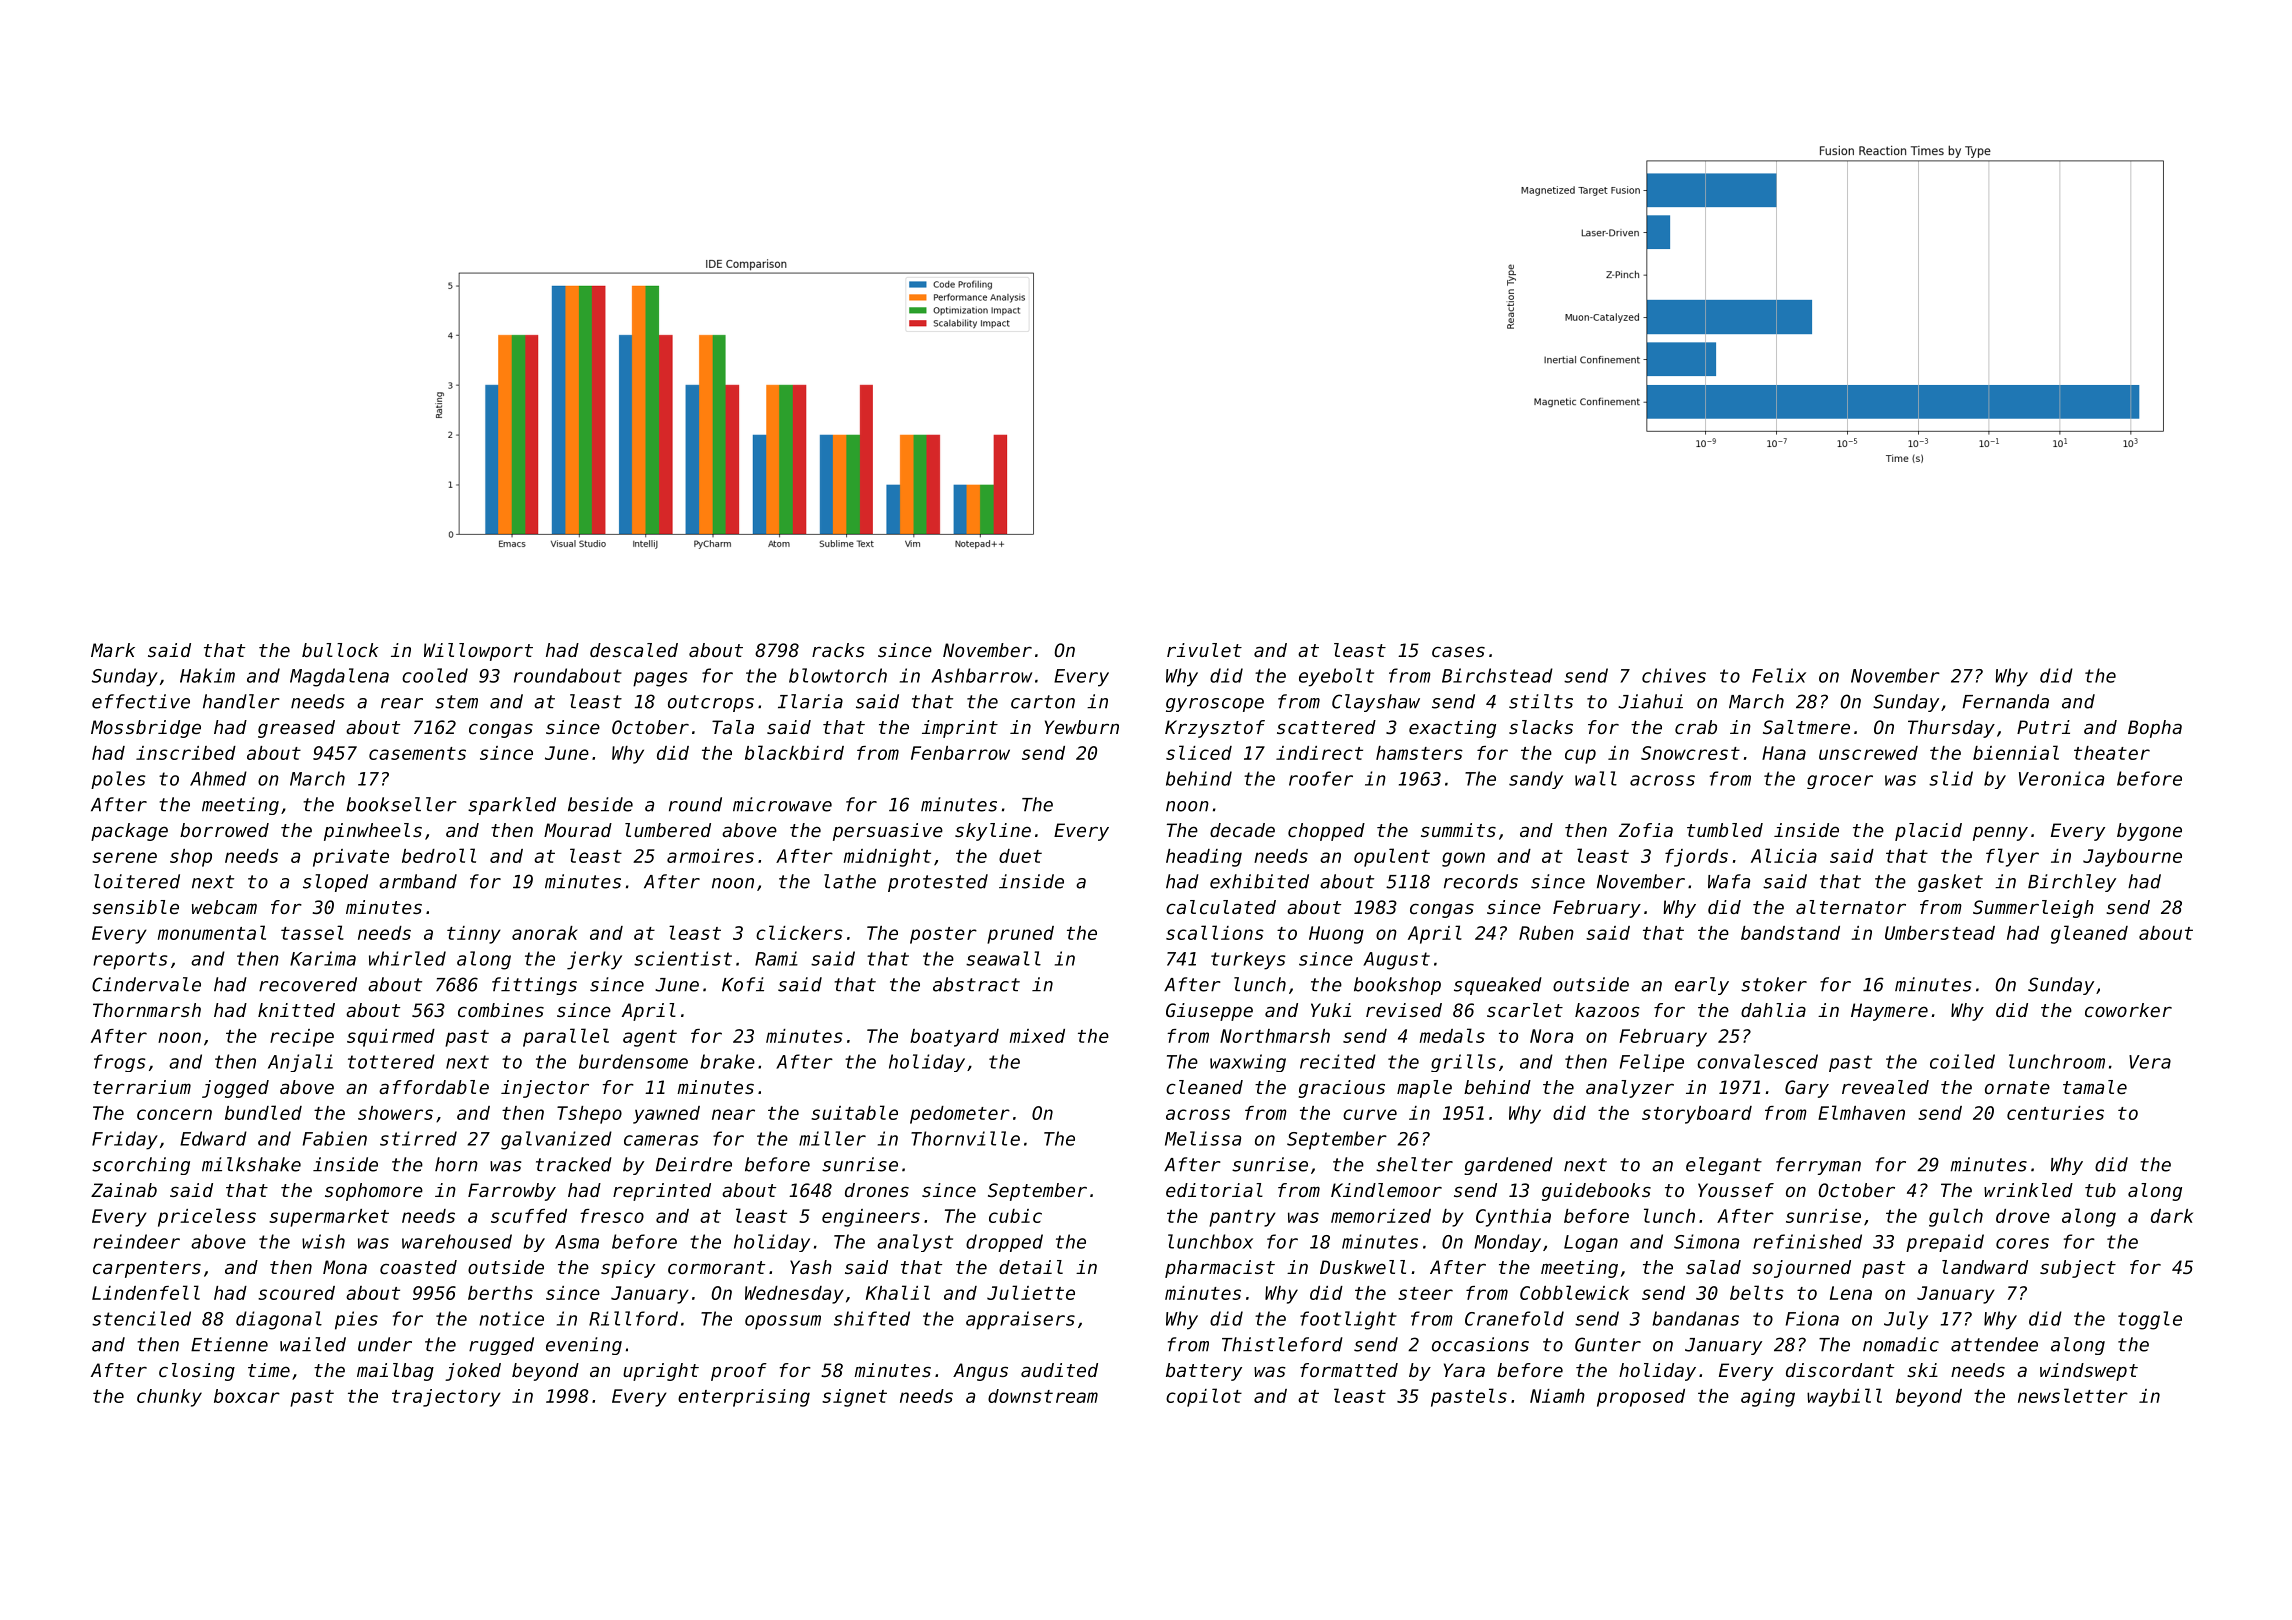  Describe the element at coordinates (308, 984) in the page. I see `recovered` at that location.
